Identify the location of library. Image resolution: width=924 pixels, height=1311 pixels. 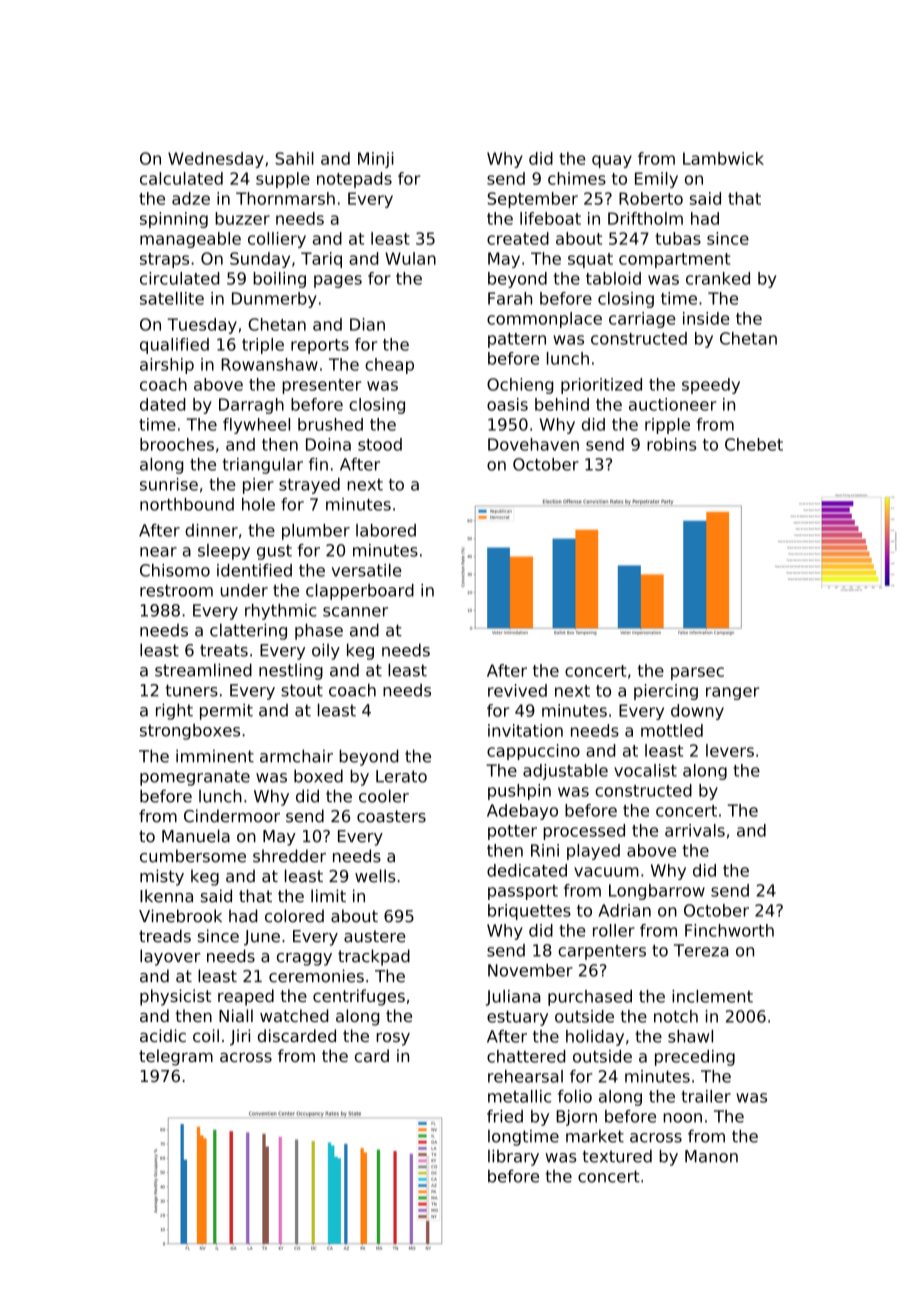
(513, 1157).
